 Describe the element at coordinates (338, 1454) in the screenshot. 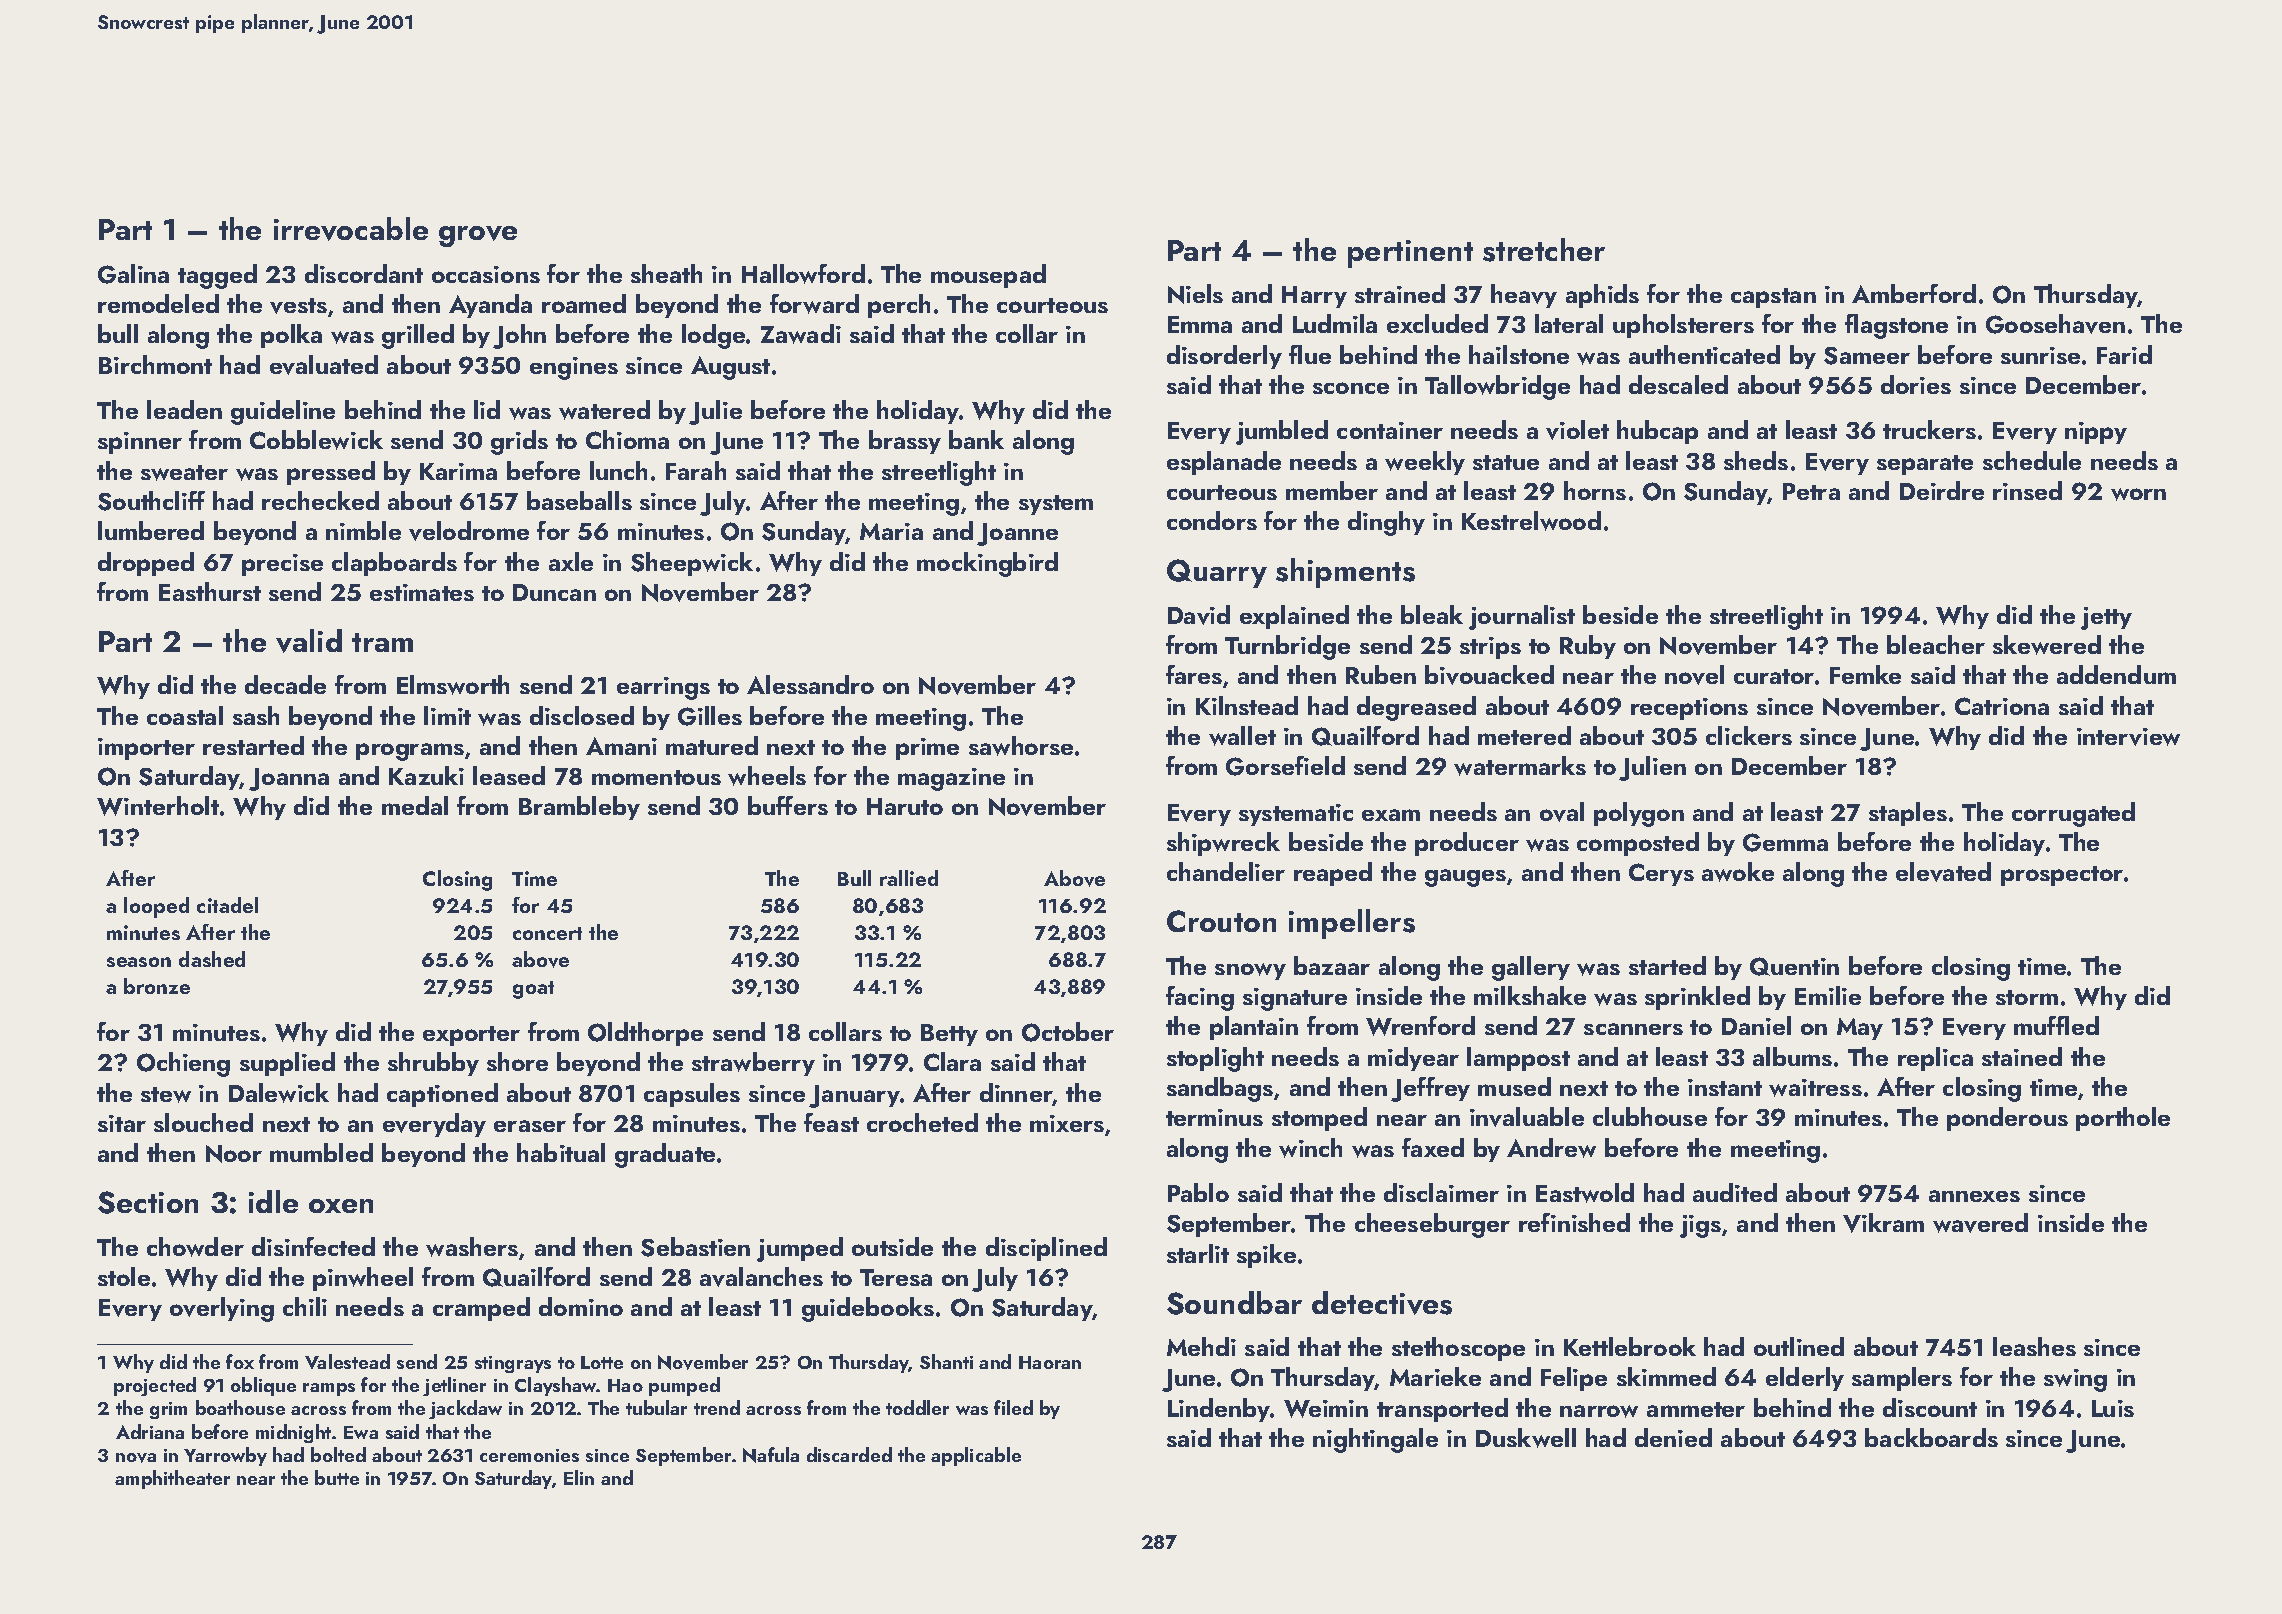

I see `bolted` at that location.
